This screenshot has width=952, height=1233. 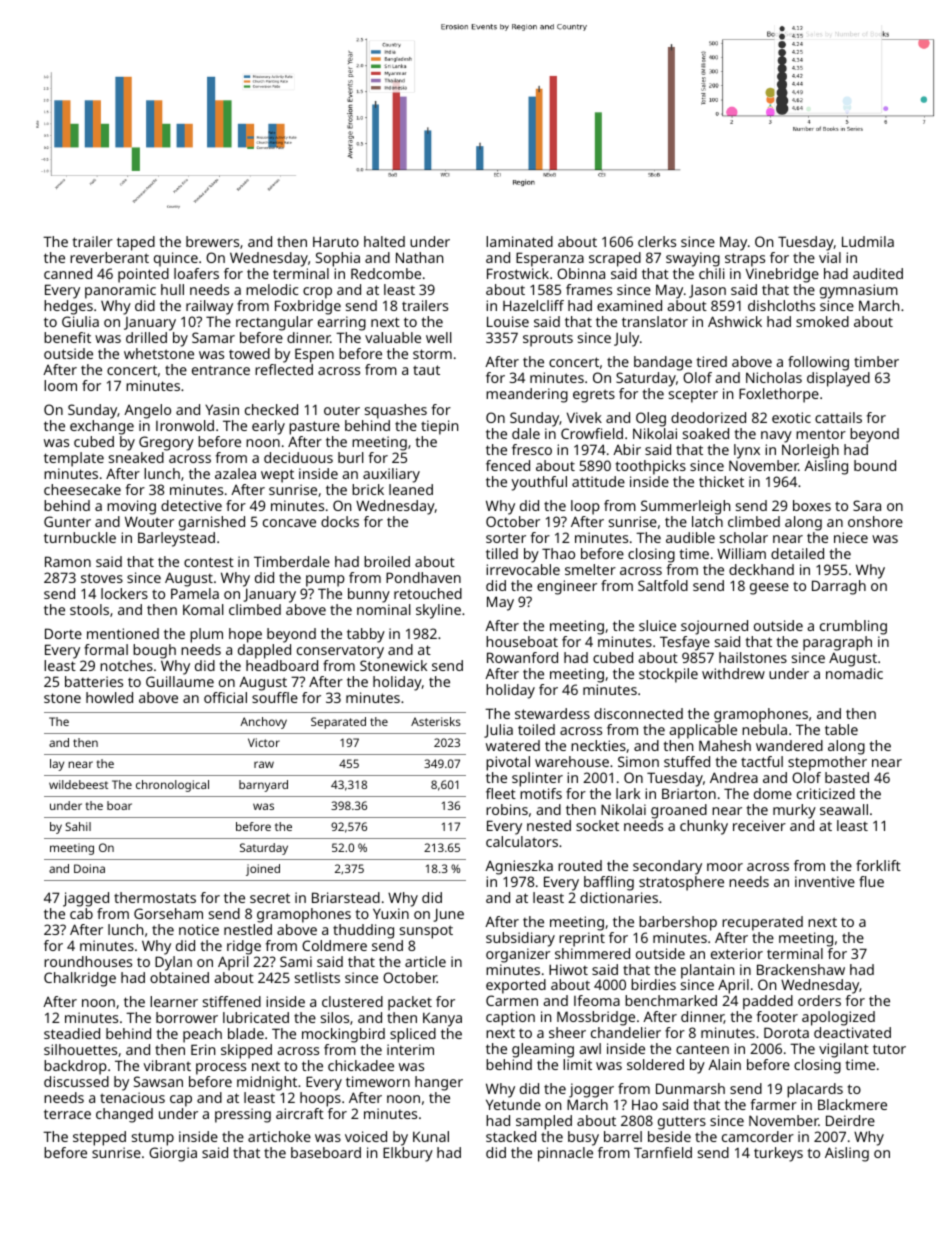 What do you see at coordinates (173, 1154) in the screenshot?
I see `Giorgia` at bounding box center [173, 1154].
